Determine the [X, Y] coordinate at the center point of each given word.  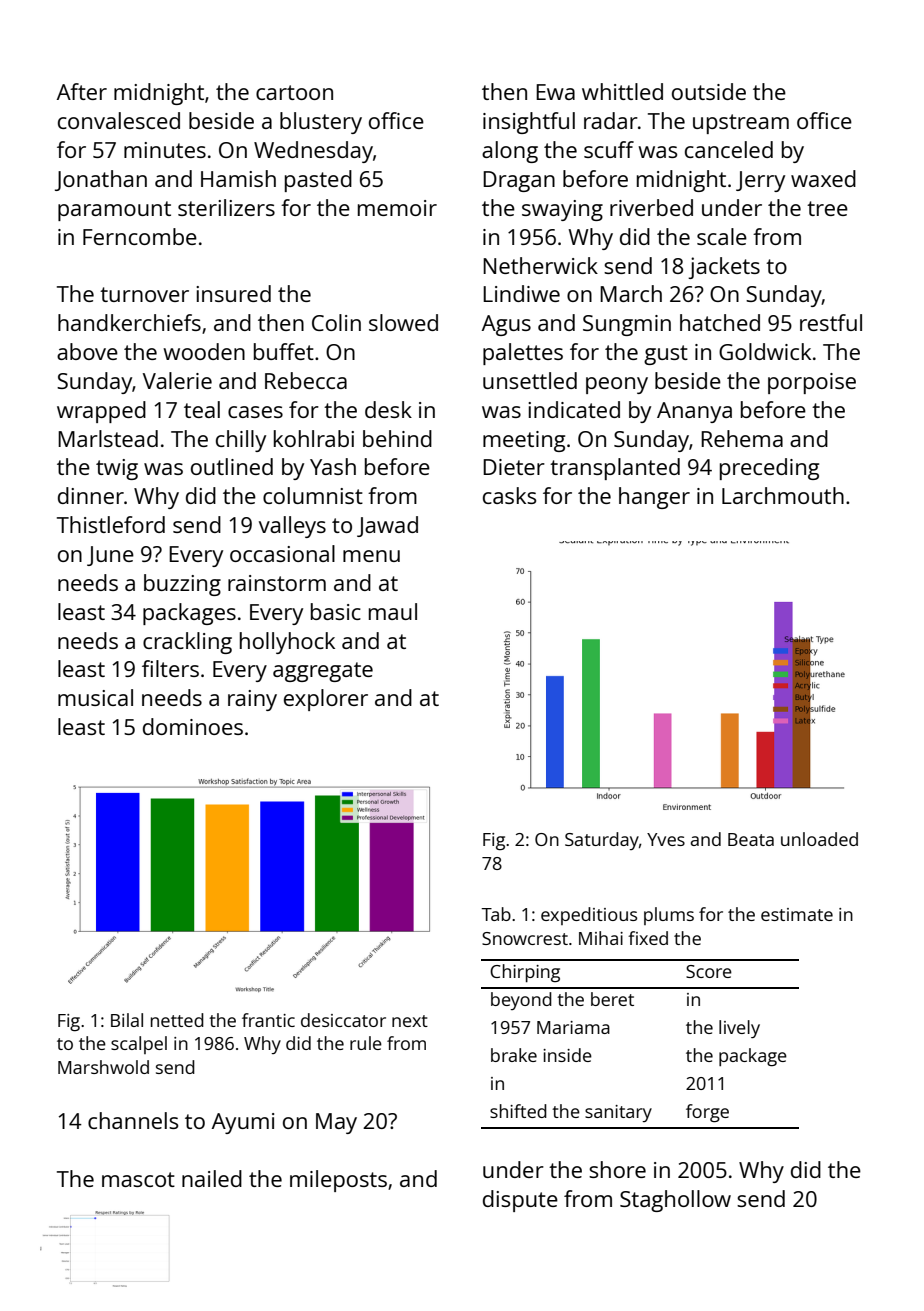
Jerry [760, 181]
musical [95, 697]
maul [393, 611]
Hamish [238, 178]
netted [177, 1020]
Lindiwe [521, 293]
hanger [654, 498]
